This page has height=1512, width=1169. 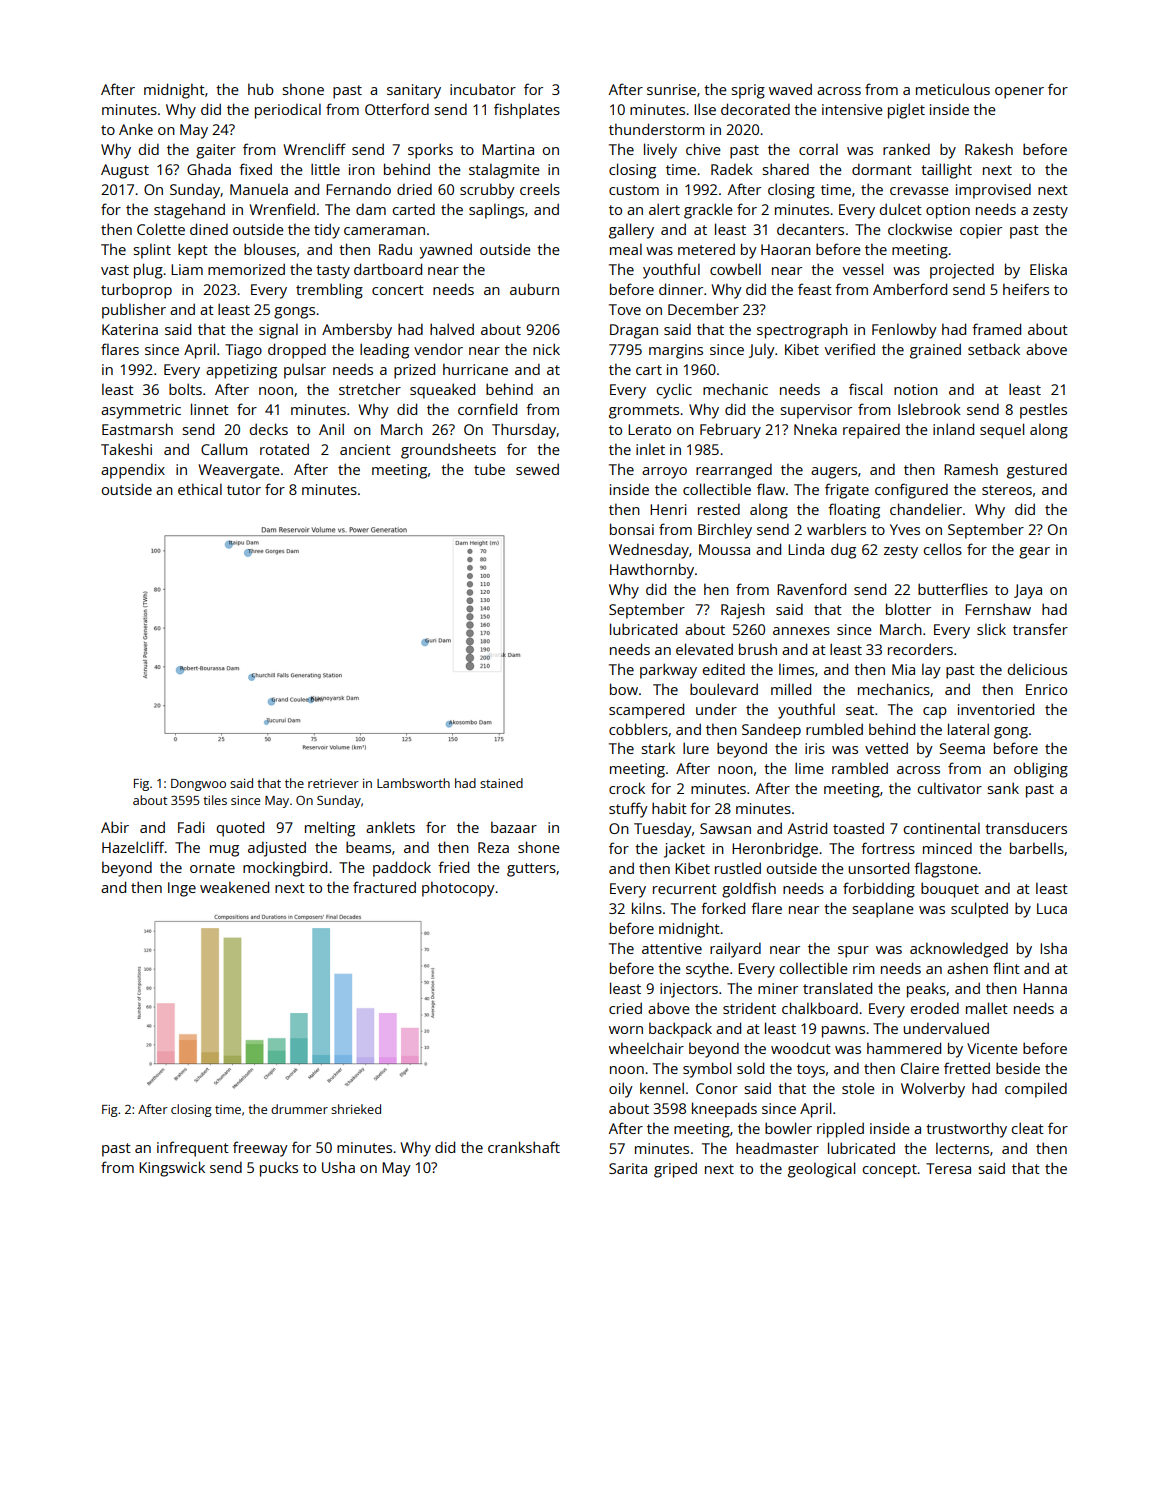 I want to click on periodical, so click(x=288, y=111).
